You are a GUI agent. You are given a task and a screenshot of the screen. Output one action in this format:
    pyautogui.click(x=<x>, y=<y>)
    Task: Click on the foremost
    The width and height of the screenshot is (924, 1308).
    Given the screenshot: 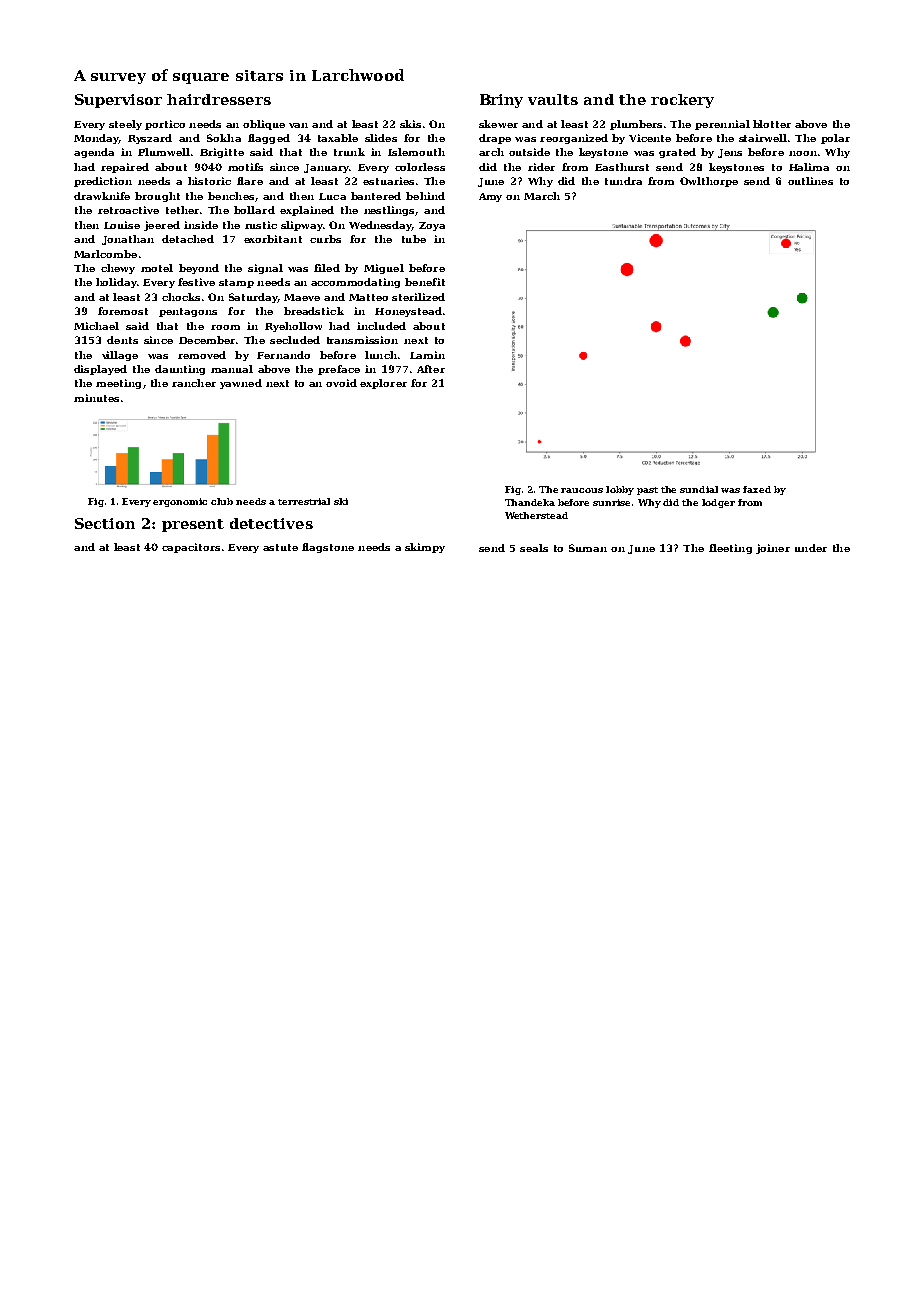 What is the action you would take?
    pyautogui.click(x=123, y=311)
